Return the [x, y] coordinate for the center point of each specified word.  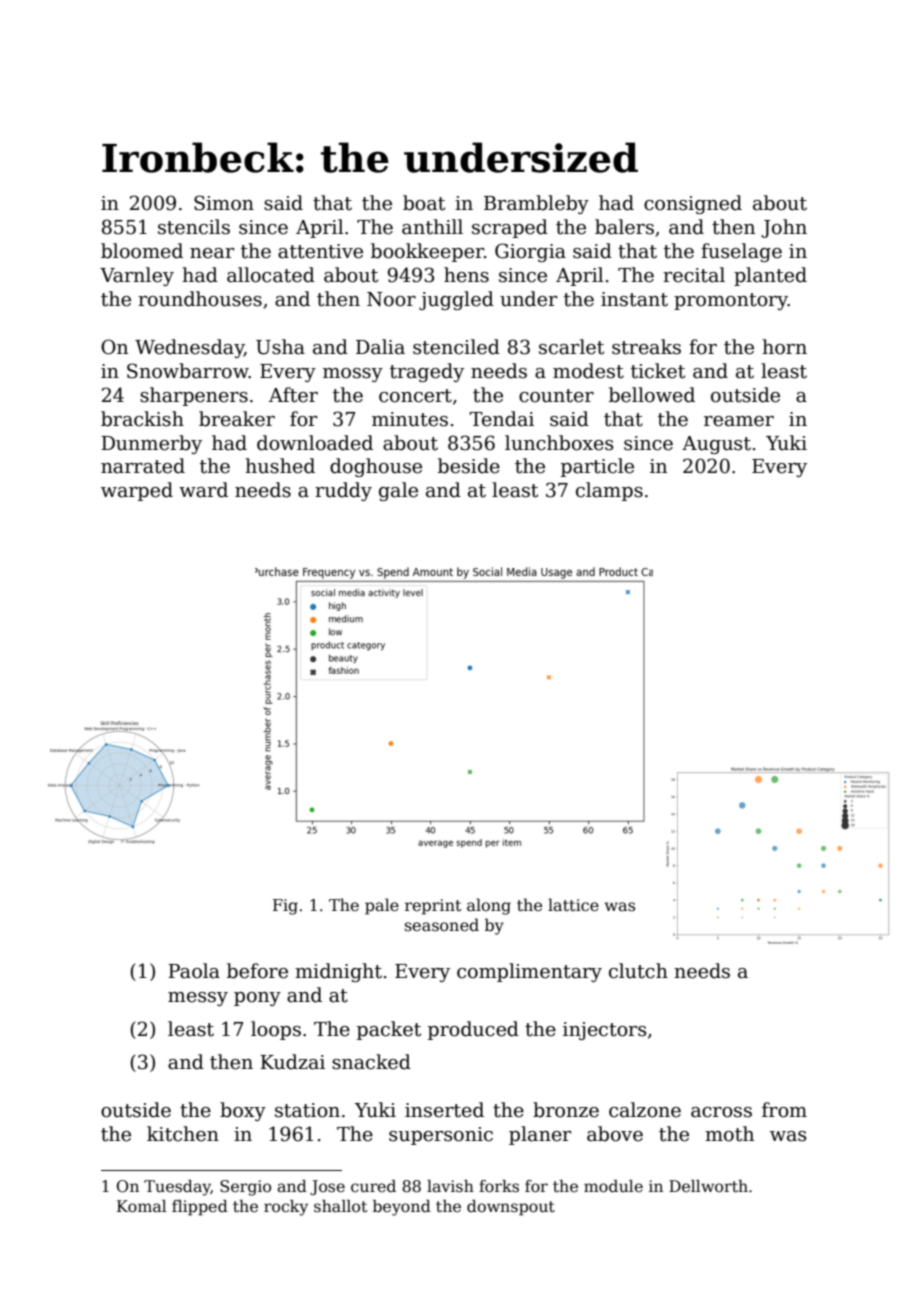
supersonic [441, 1136]
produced [473, 1030]
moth [729, 1134]
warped [137, 491]
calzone [645, 1110]
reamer [739, 421]
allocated [271, 275]
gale [398, 491]
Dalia [380, 347]
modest [588, 371]
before [257, 971]
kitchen [183, 1134]
